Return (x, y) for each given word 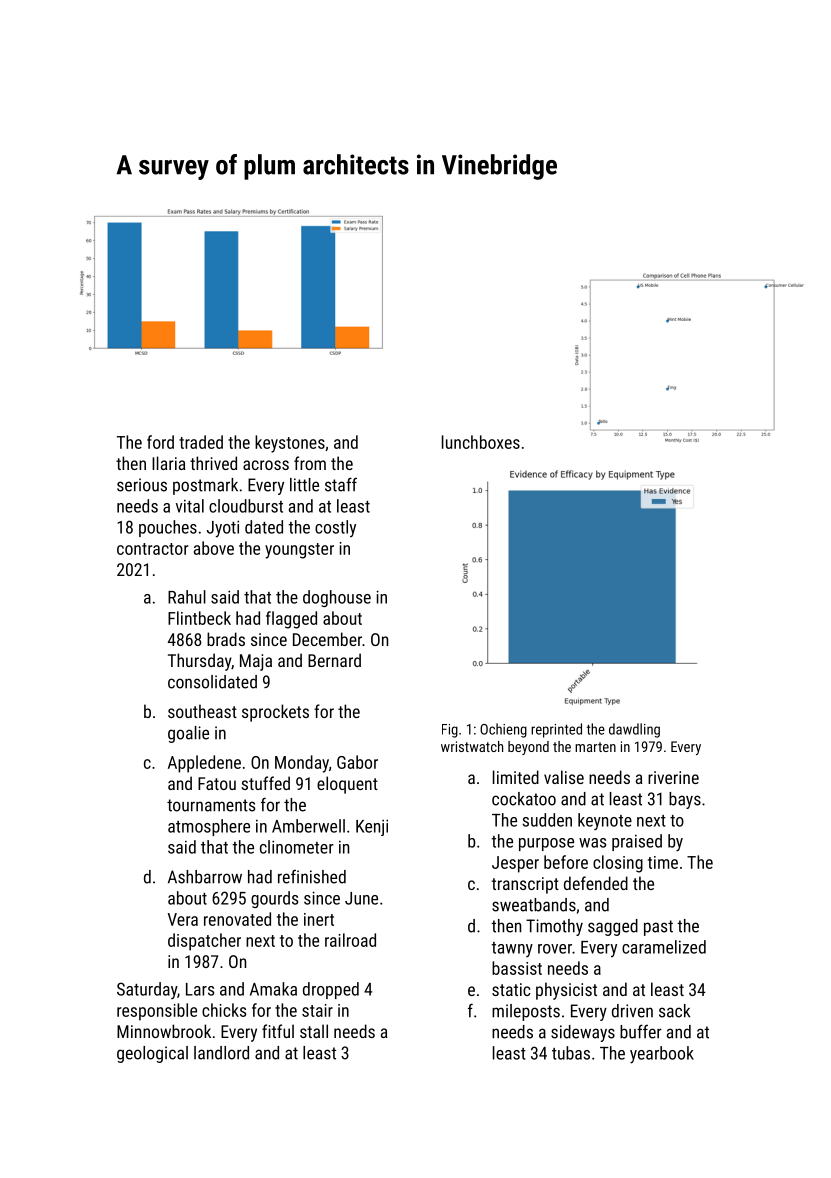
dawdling (634, 730)
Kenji (372, 827)
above (214, 548)
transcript (525, 885)
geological (152, 1054)
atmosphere (209, 827)
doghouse (337, 598)
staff (341, 484)
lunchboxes (481, 442)
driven (632, 1011)
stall (314, 1031)
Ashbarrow (205, 877)
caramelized (664, 947)
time (663, 862)
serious (142, 485)
